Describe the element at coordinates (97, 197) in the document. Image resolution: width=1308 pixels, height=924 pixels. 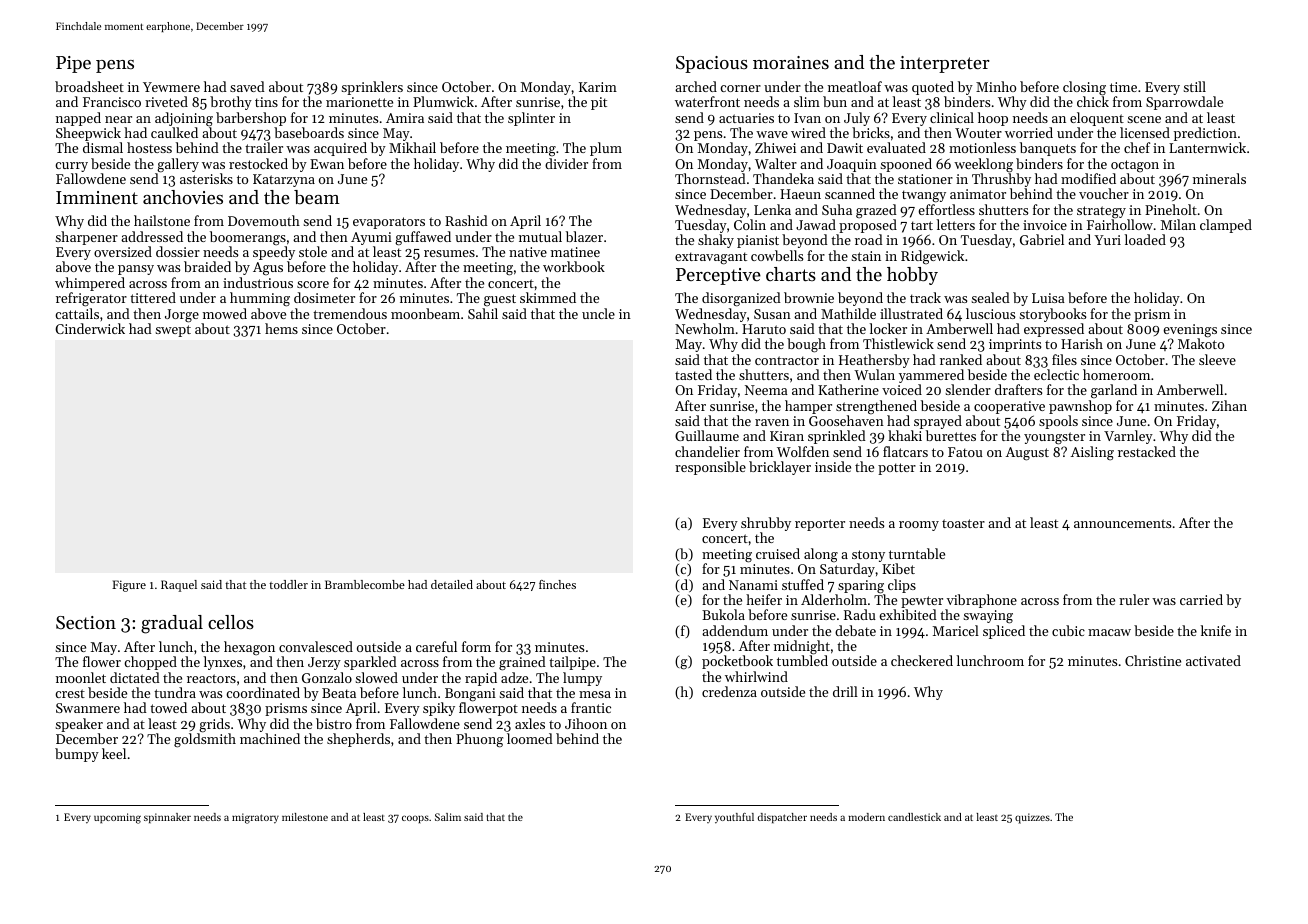
I see `Imminent` at that location.
